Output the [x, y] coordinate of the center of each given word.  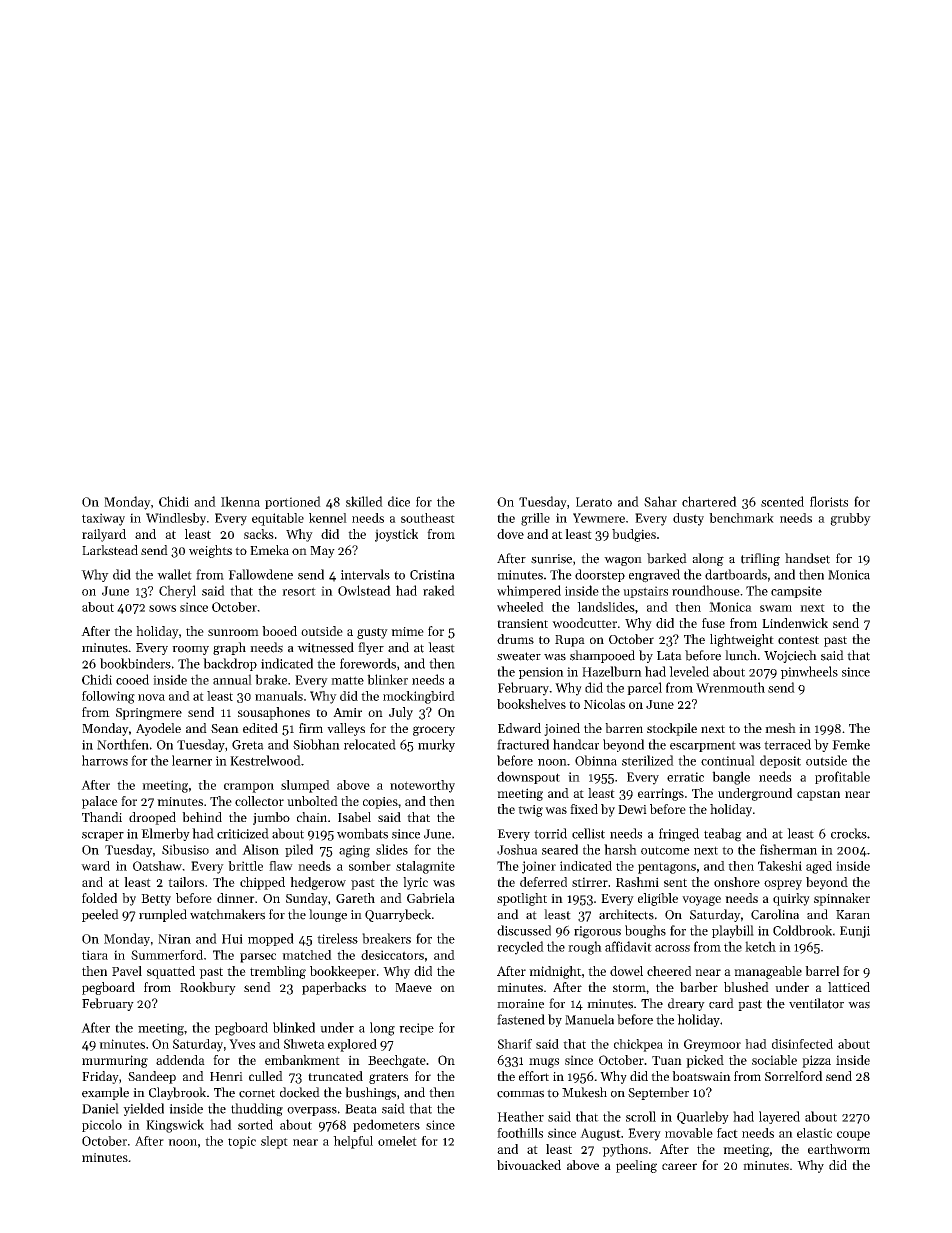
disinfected [802, 1044]
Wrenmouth [730, 687]
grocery [434, 731]
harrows [105, 760]
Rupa [570, 641]
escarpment [703, 746]
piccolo [102, 1125]
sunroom [233, 632]
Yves [242, 1044]
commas [520, 1094]
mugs [544, 1063]
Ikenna [240, 501]
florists [829, 501]
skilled [364, 501]
